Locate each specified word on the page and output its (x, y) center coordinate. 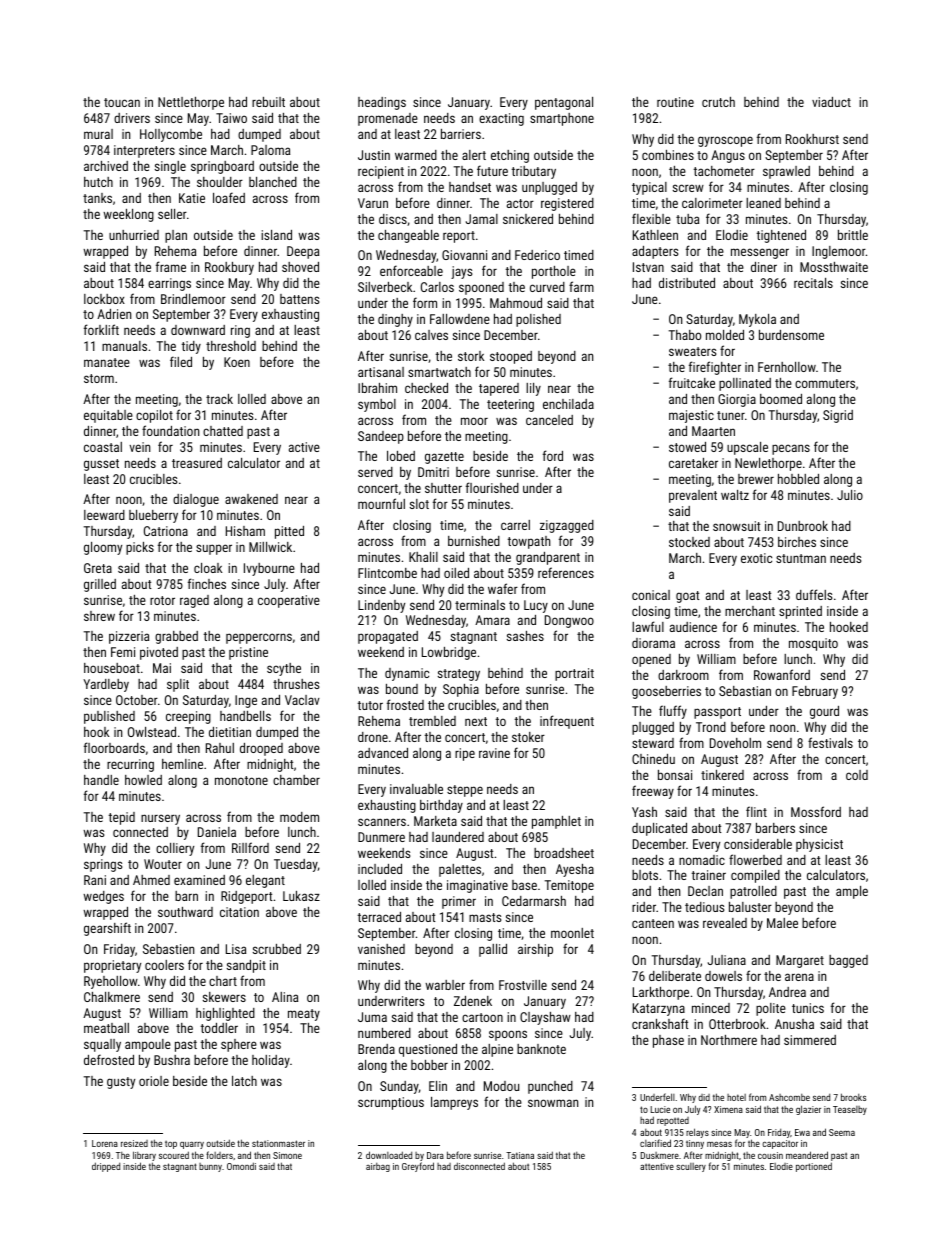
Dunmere (381, 837)
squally (102, 1045)
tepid (121, 818)
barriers (461, 134)
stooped (511, 357)
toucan (122, 102)
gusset (101, 465)
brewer (756, 479)
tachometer (724, 171)
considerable (758, 844)
